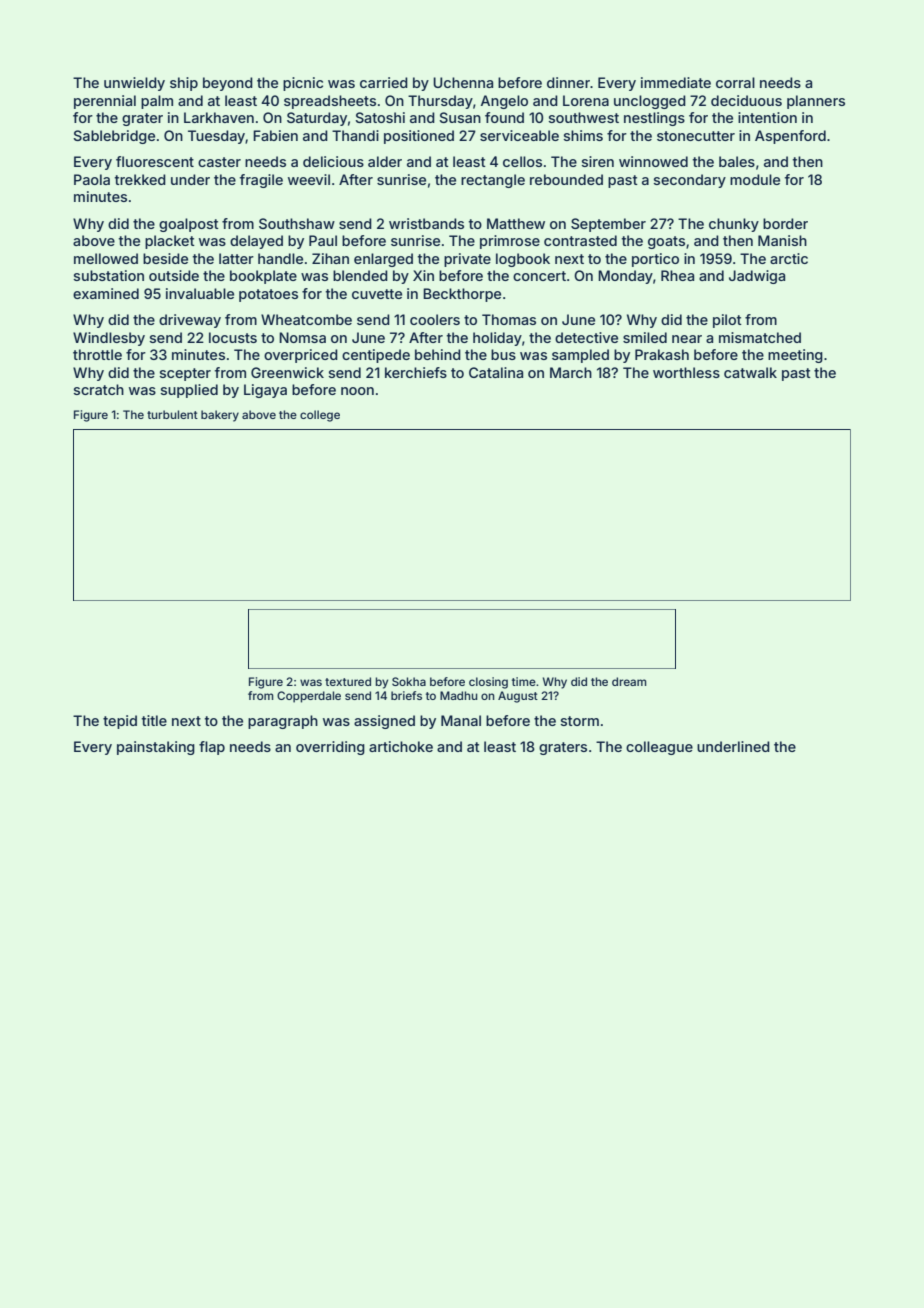 This screenshot has height=1308, width=924. What do you see at coordinates (212, 748) in the screenshot?
I see `flap` at bounding box center [212, 748].
